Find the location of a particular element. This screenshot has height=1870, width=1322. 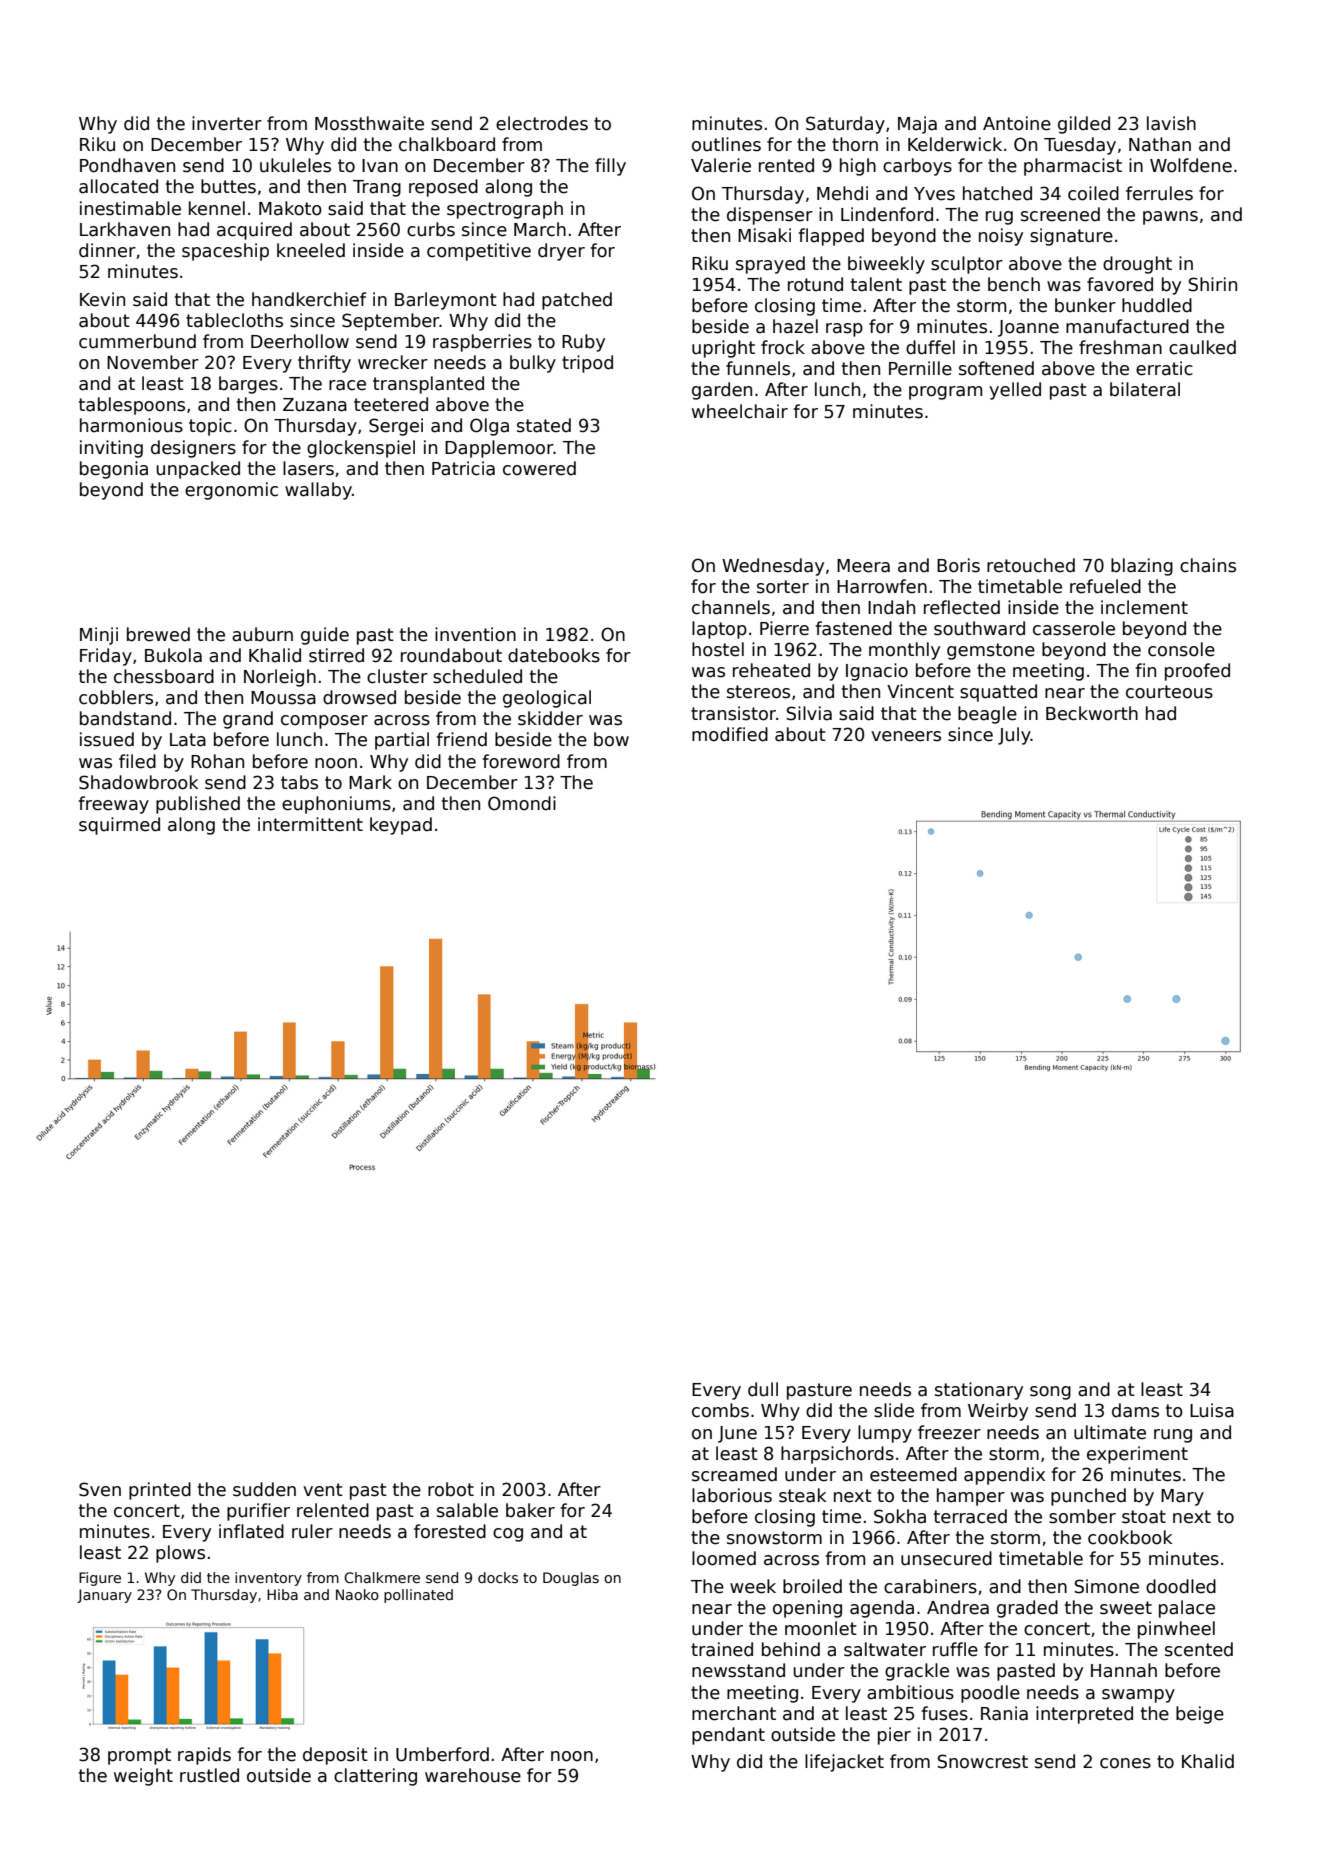

fastened is located at coordinates (854, 628).
